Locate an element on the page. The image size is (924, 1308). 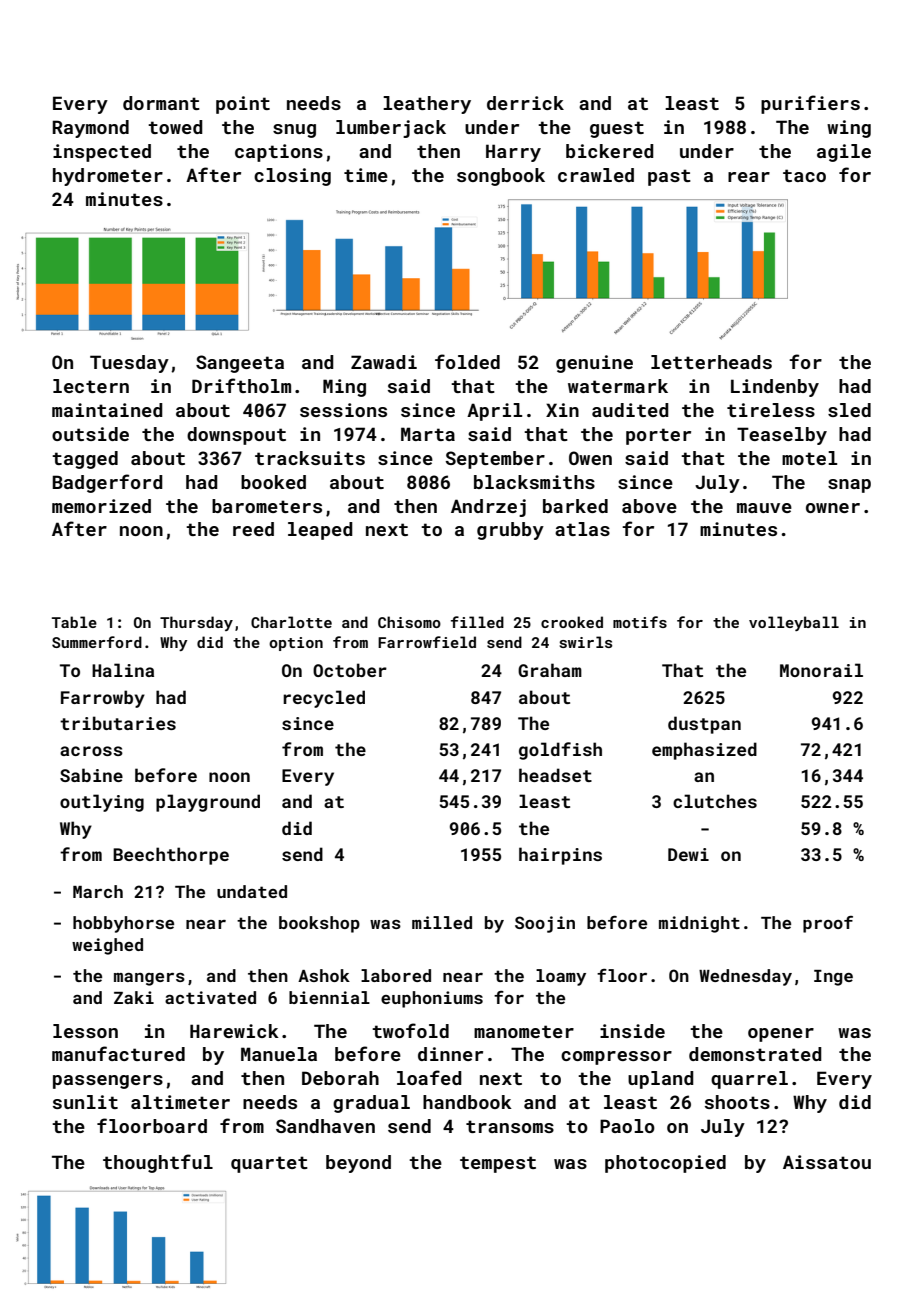
goldfish is located at coordinates (560, 751).
